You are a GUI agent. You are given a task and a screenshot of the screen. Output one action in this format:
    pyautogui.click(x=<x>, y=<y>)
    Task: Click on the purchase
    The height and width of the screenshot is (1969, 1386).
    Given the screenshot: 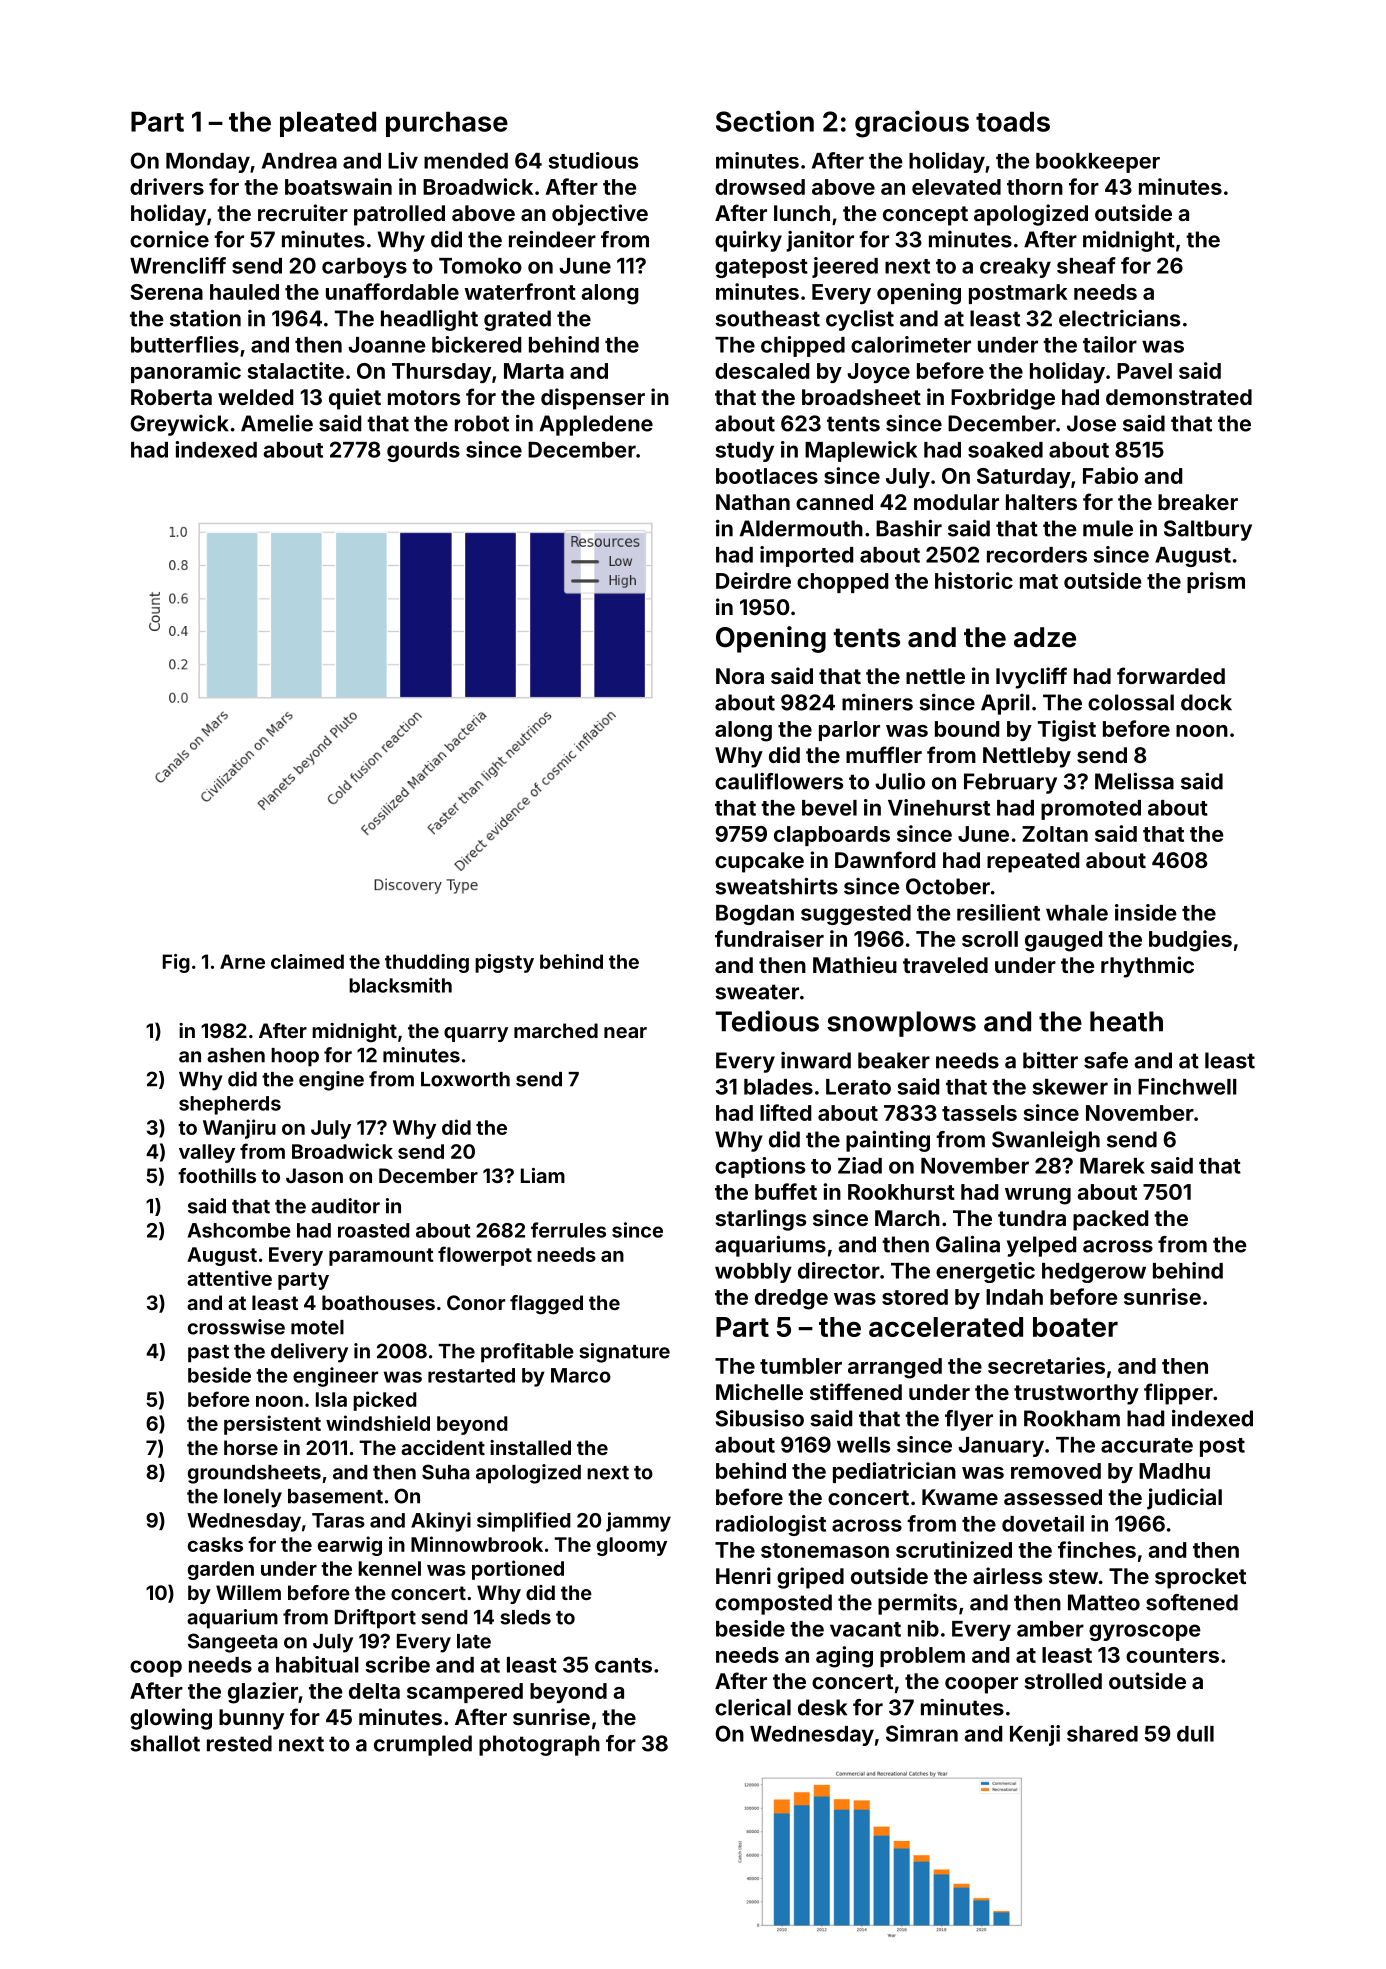 What is the action you would take?
    pyautogui.click(x=447, y=124)
